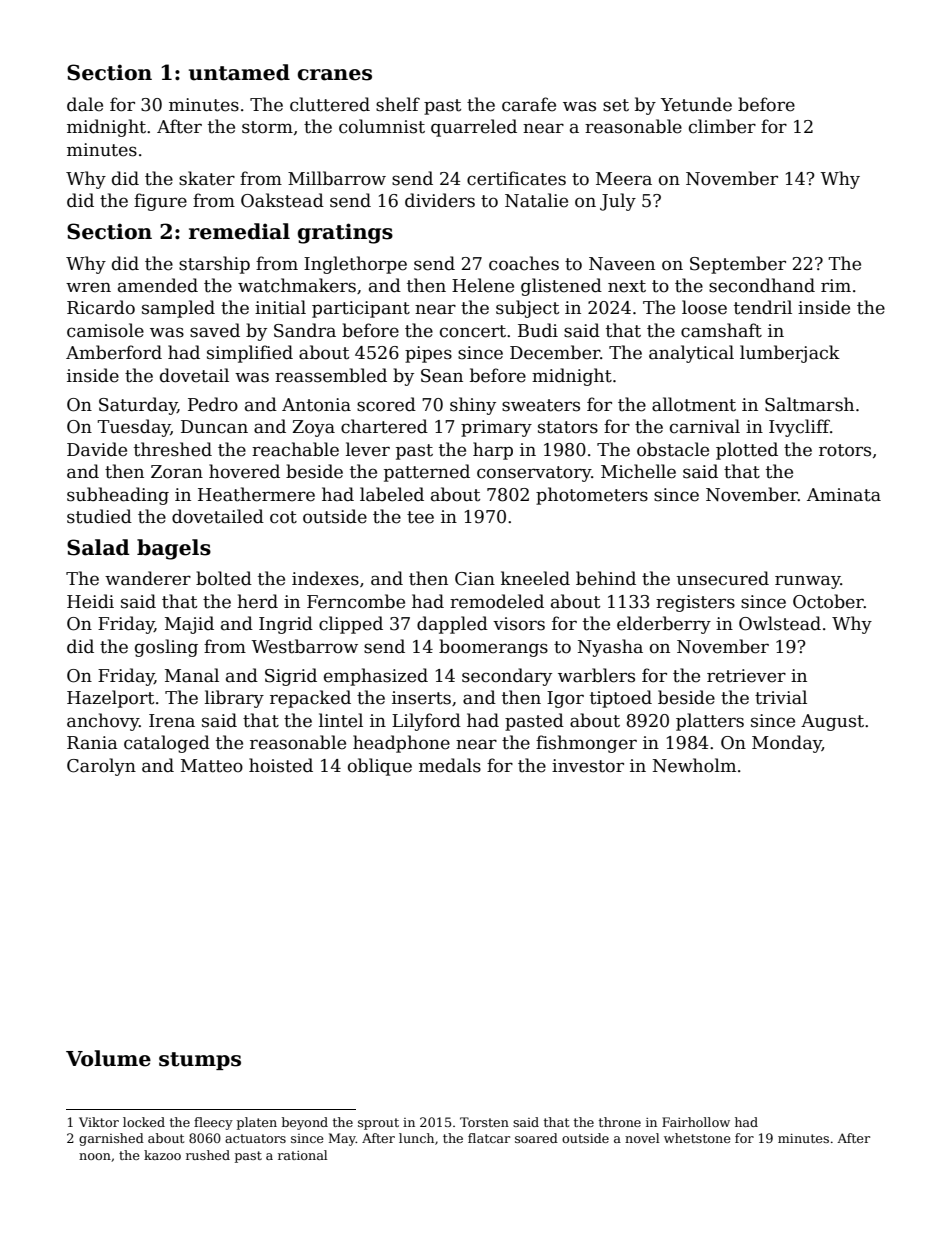 The image size is (952, 1233). Describe the element at coordinates (144, 1122) in the screenshot. I see `locked` at that location.
